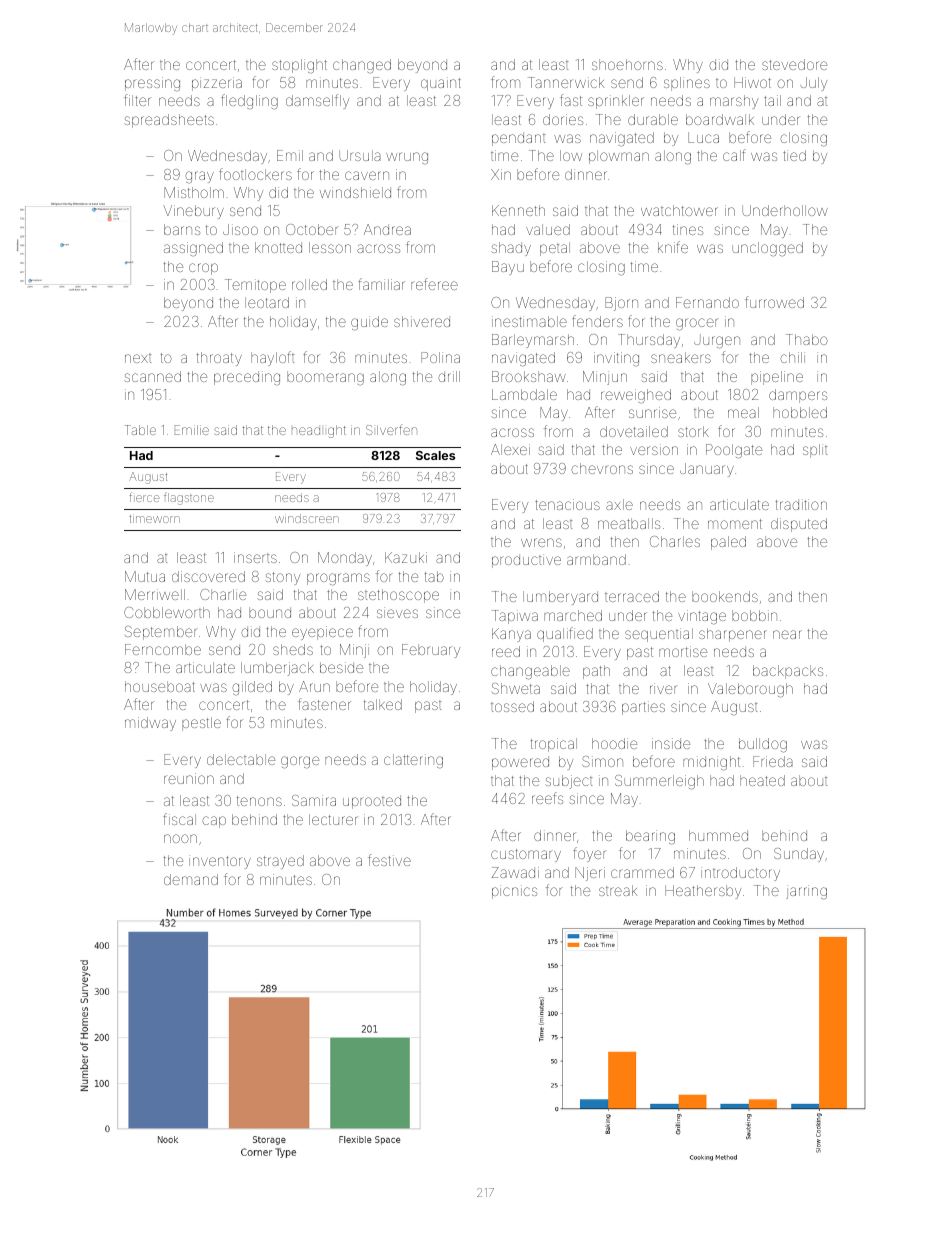  What do you see at coordinates (407, 158) in the screenshot?
I see `wrung` at bounding box center [407, 158].
